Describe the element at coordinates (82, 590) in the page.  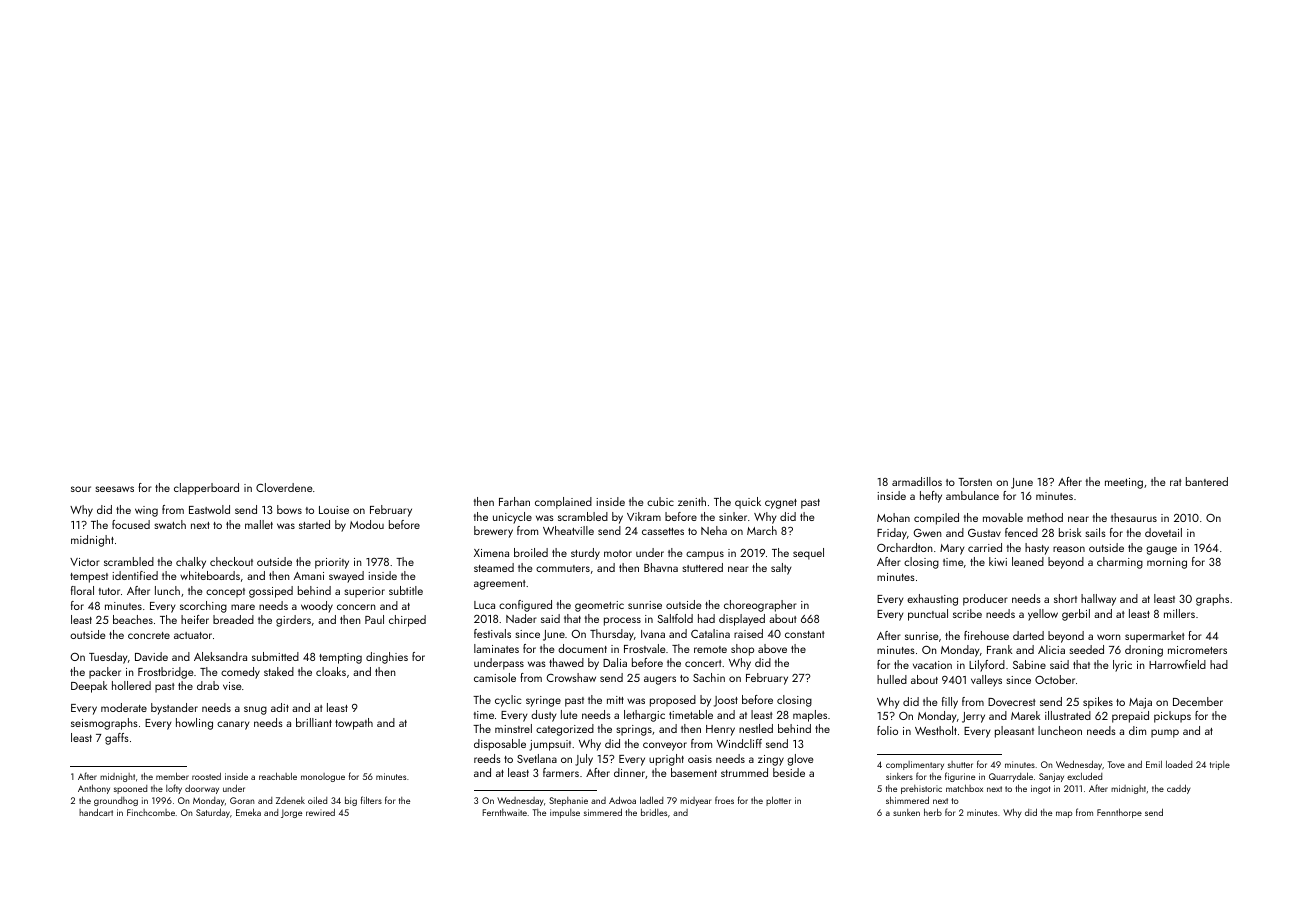
I see `floral` at that location.
